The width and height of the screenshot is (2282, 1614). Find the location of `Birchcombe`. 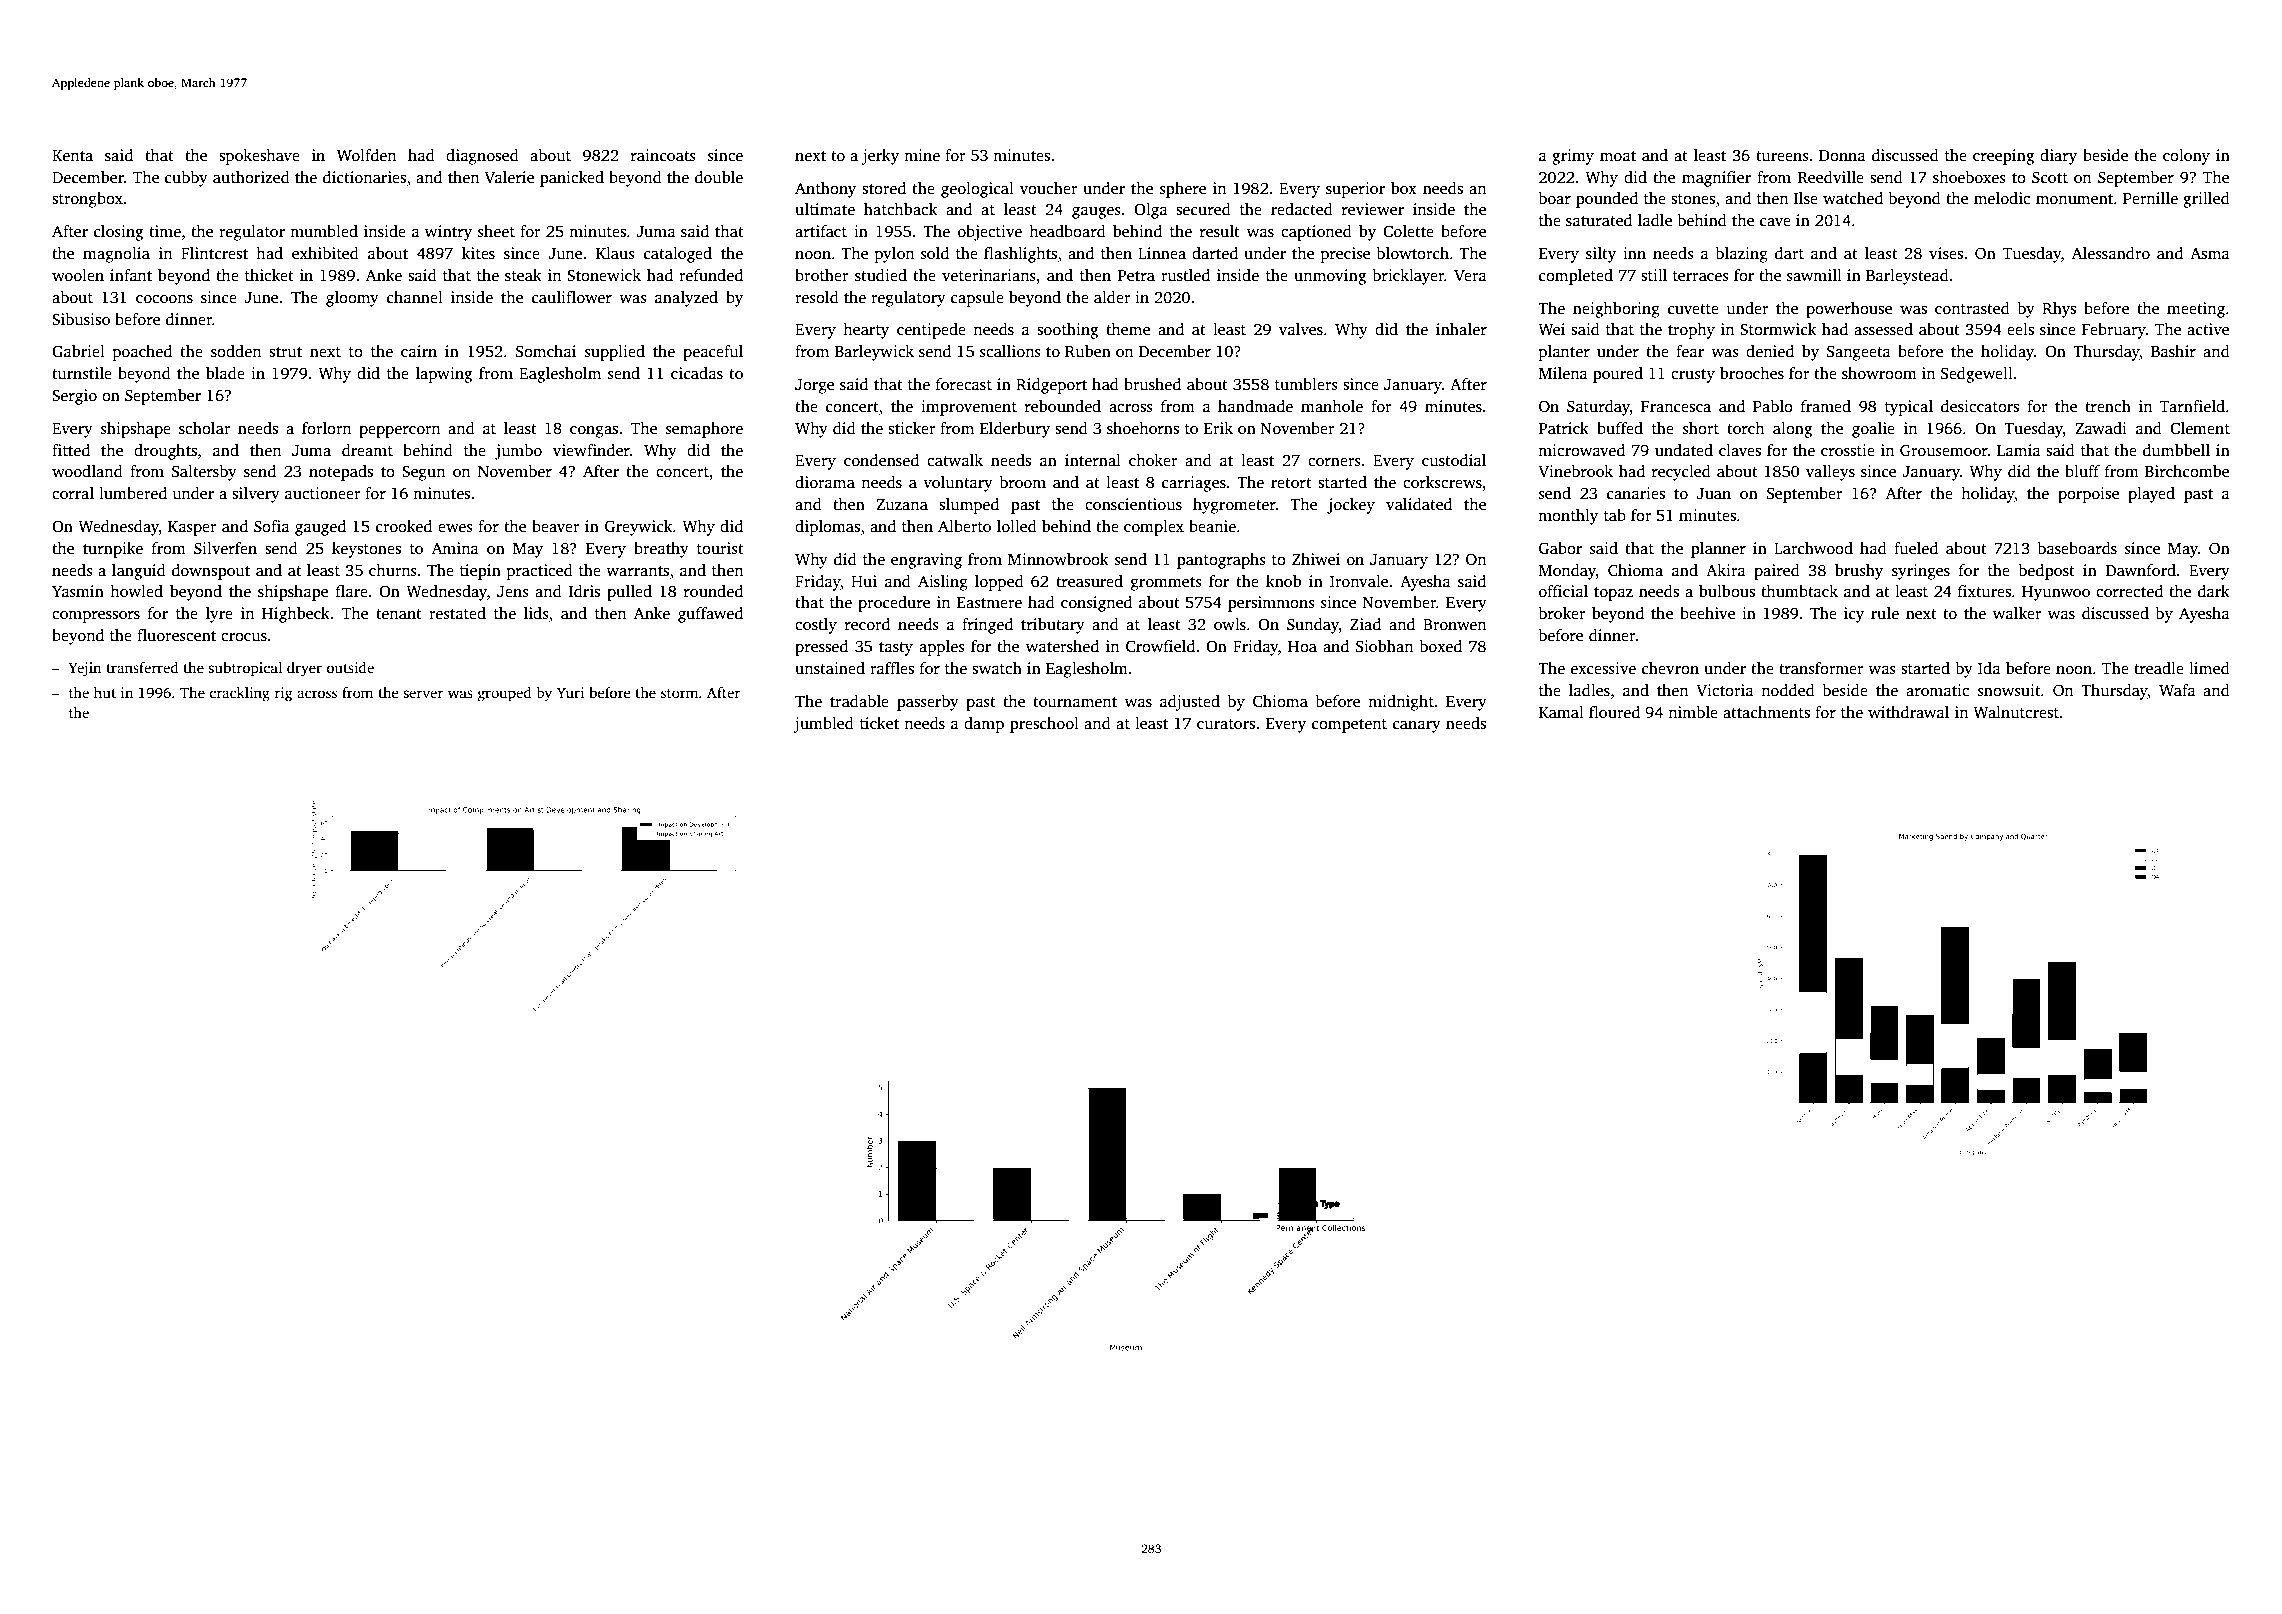

Birchcombe is located at coordinates (2187, 471).
